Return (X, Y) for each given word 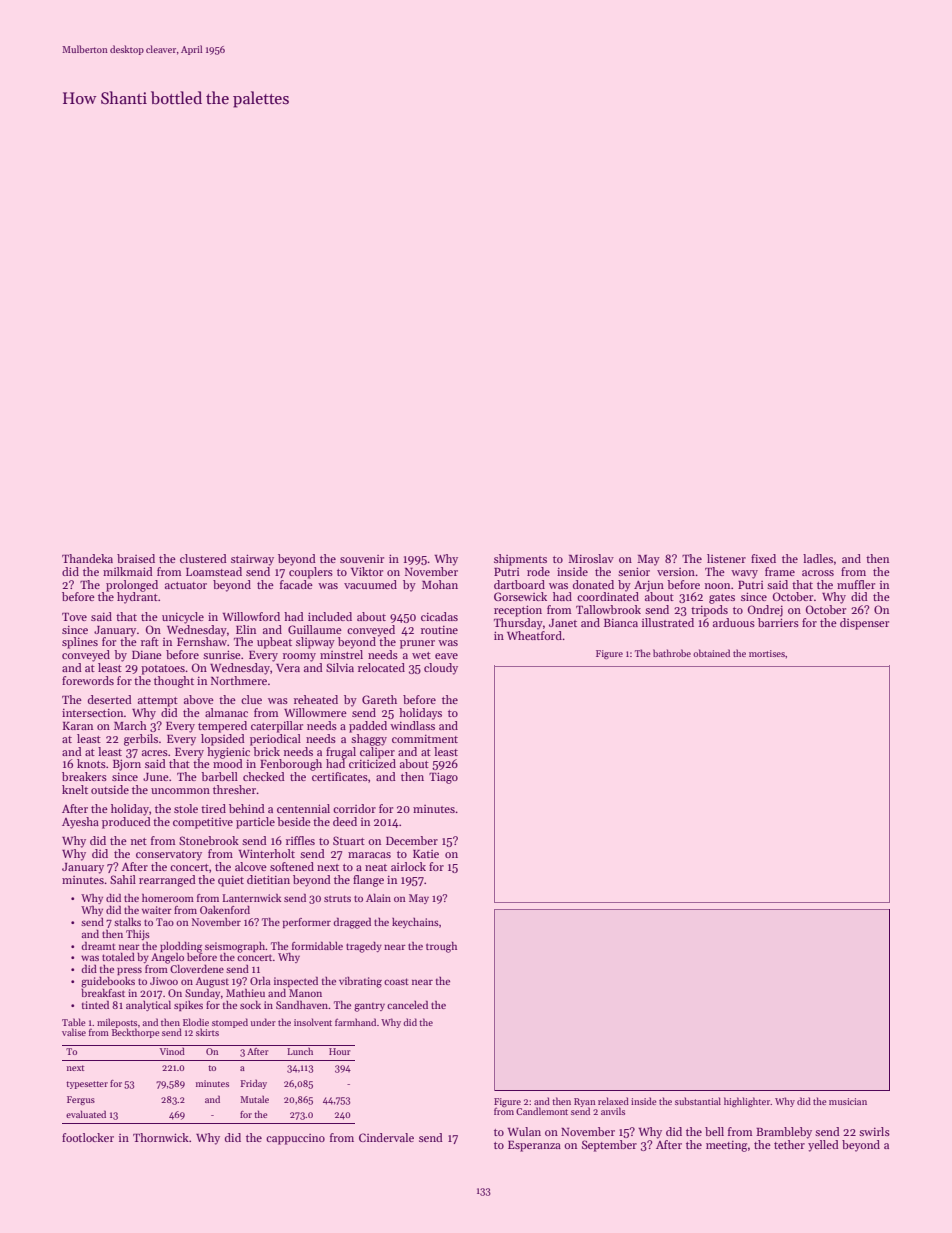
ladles (818, 558)
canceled (407, 1004)
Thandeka (87, 558)
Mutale (254, 1099)
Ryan (585, 1103)
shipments (520, 560)
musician (848, 1101)
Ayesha (80, 823)
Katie (426, 854)
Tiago (443, 778)
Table (73, 1022)
